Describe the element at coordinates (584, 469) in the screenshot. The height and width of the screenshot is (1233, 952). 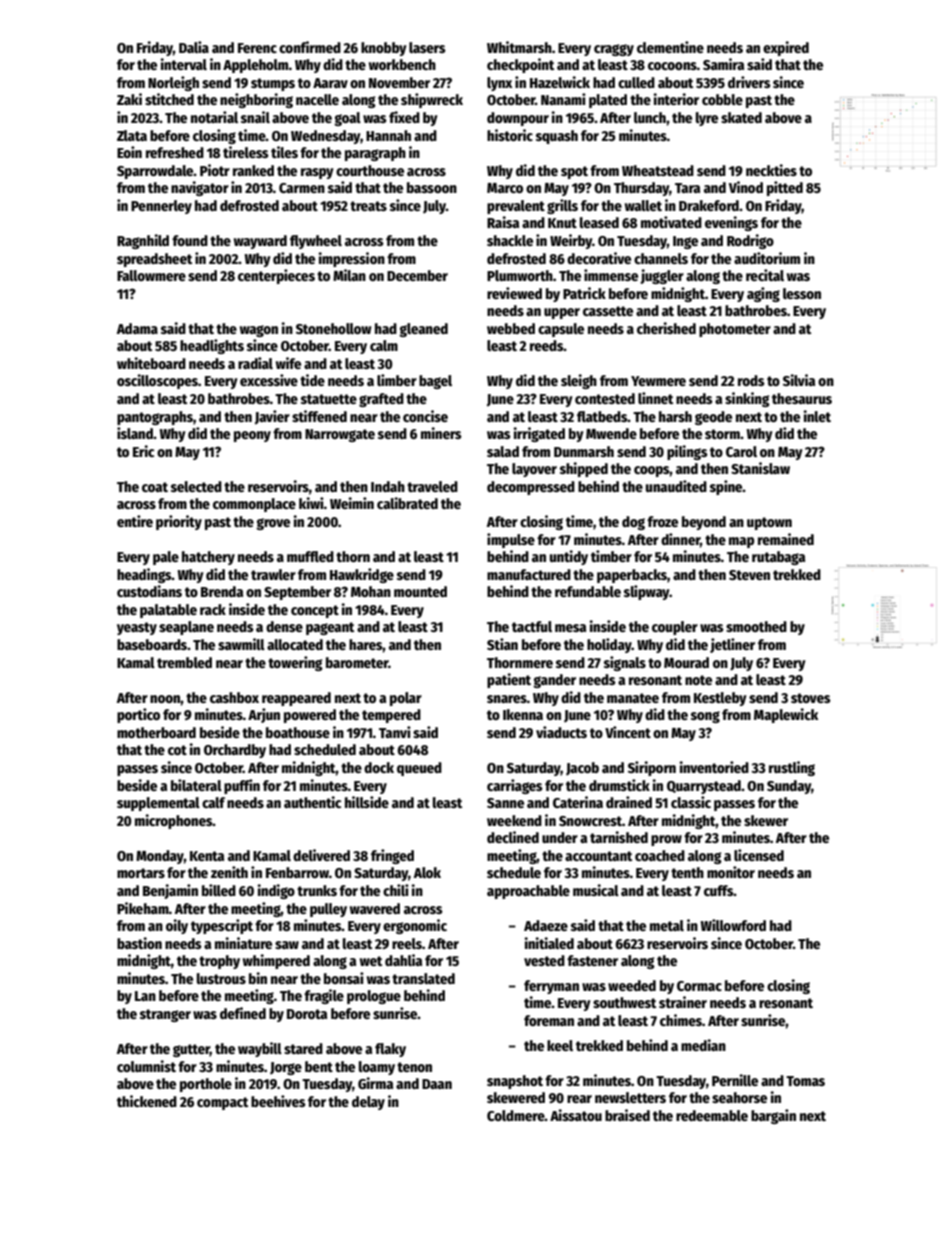
I see `shipped` at that location.
